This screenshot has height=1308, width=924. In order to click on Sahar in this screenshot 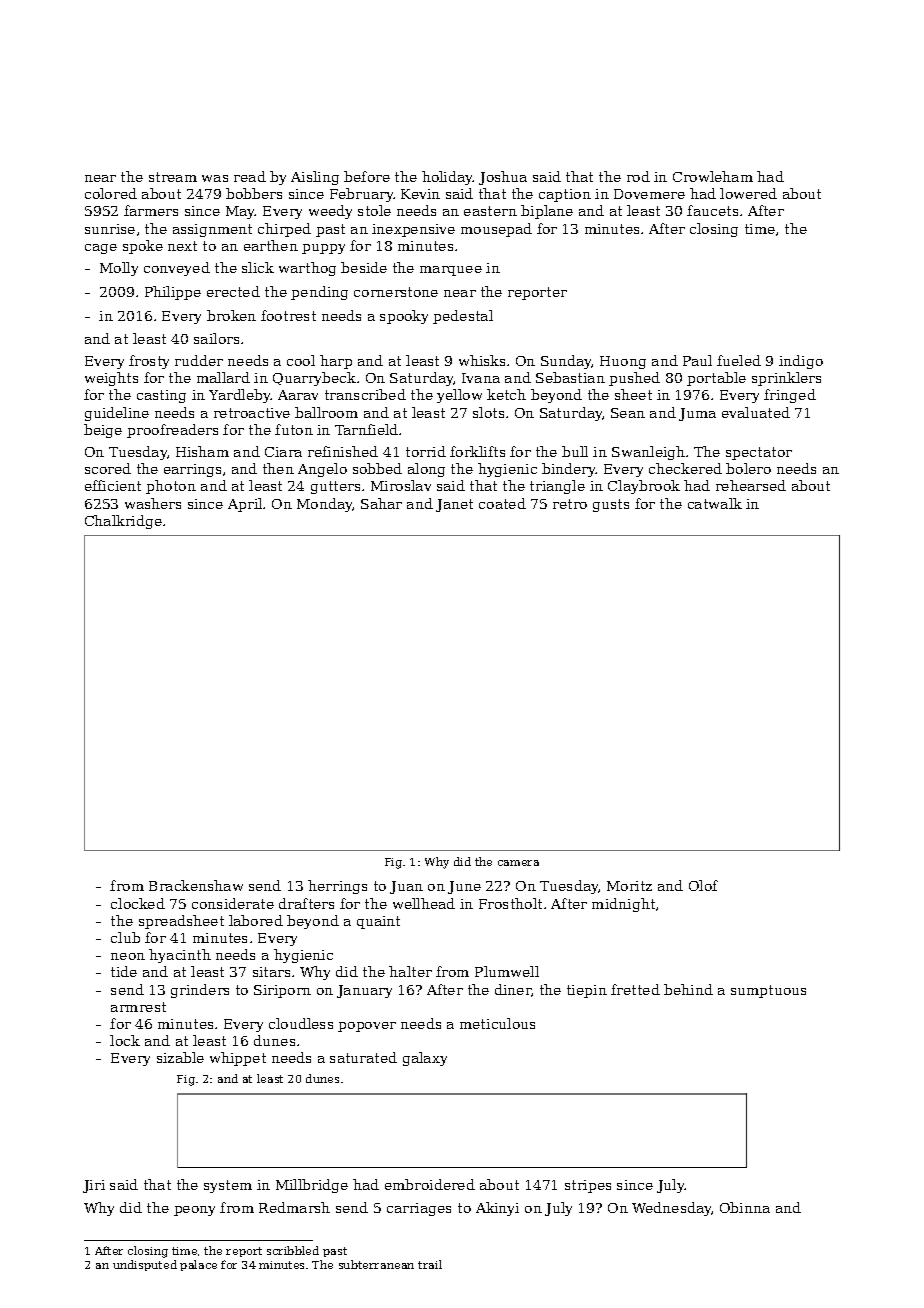, I will do `click(381, 503)`.
